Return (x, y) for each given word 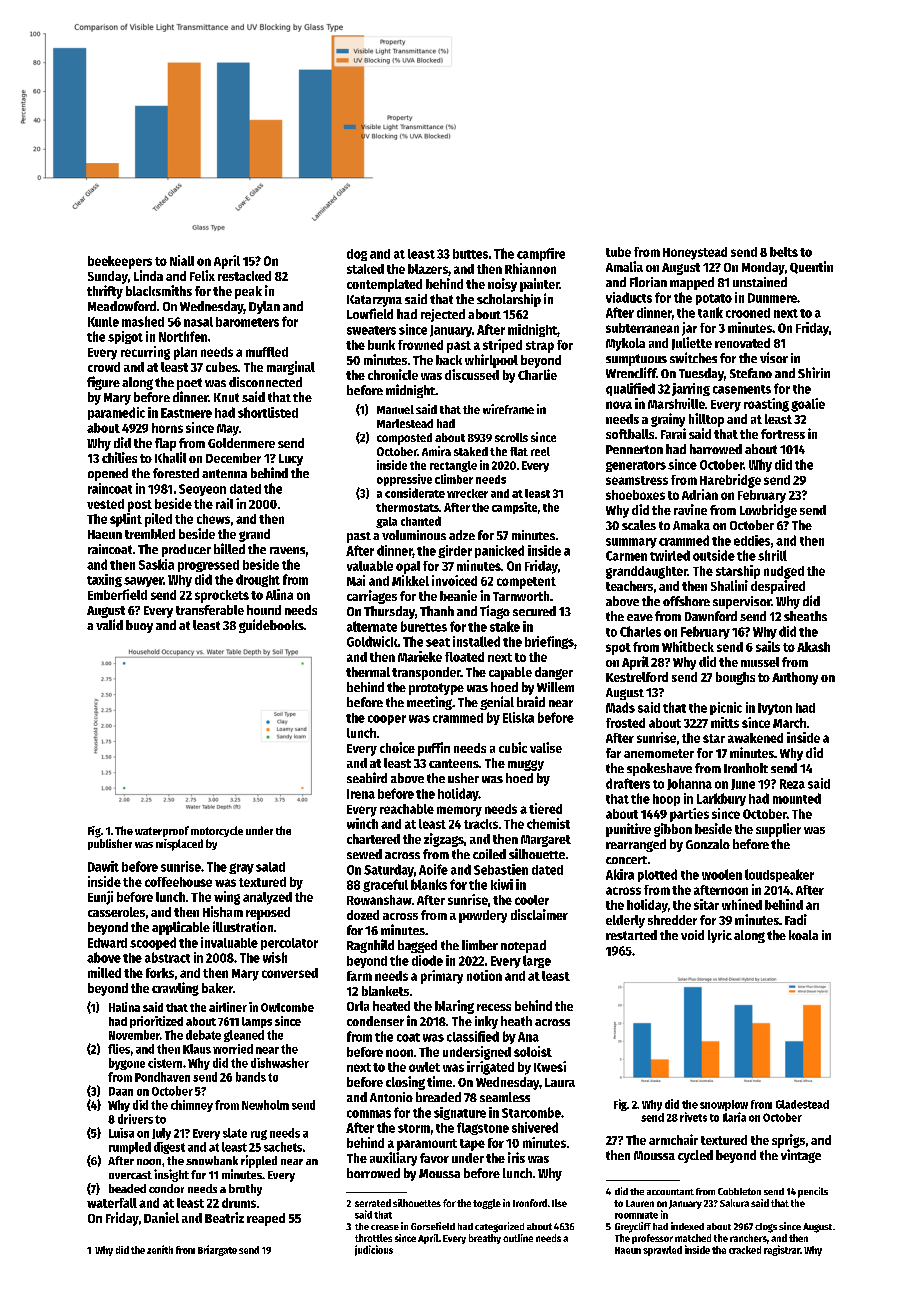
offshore (686, 601)
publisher (110, 844)
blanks (429, 884)
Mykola (625, 344)
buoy (139, 626)
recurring (145, 353)
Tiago (495, 612)
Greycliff (633, 1227)
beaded (127, 1188)
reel (540, 451)
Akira (620, 874)
